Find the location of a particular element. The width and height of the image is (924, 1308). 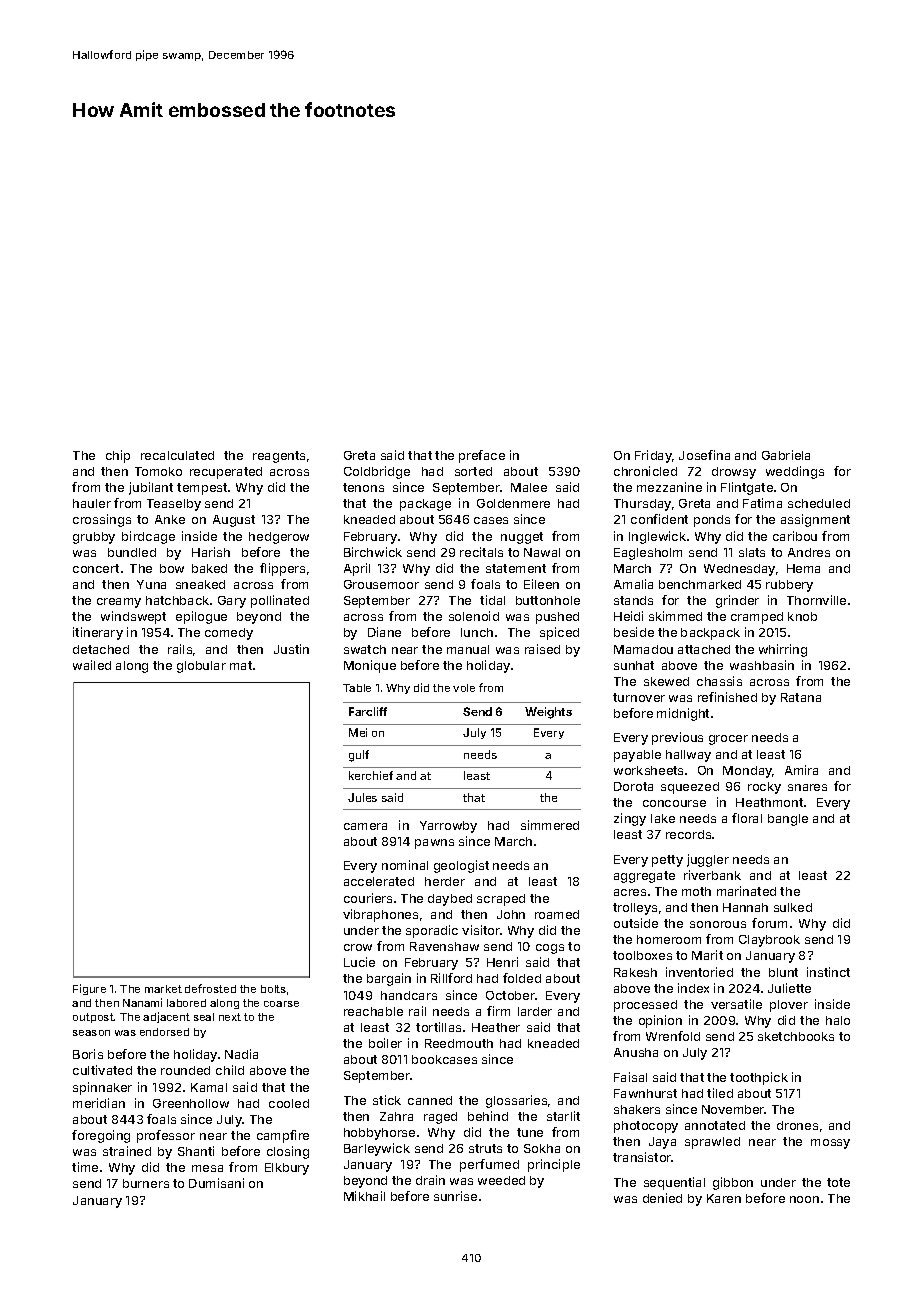

vibraphones is located at coordinates (380, 915).
